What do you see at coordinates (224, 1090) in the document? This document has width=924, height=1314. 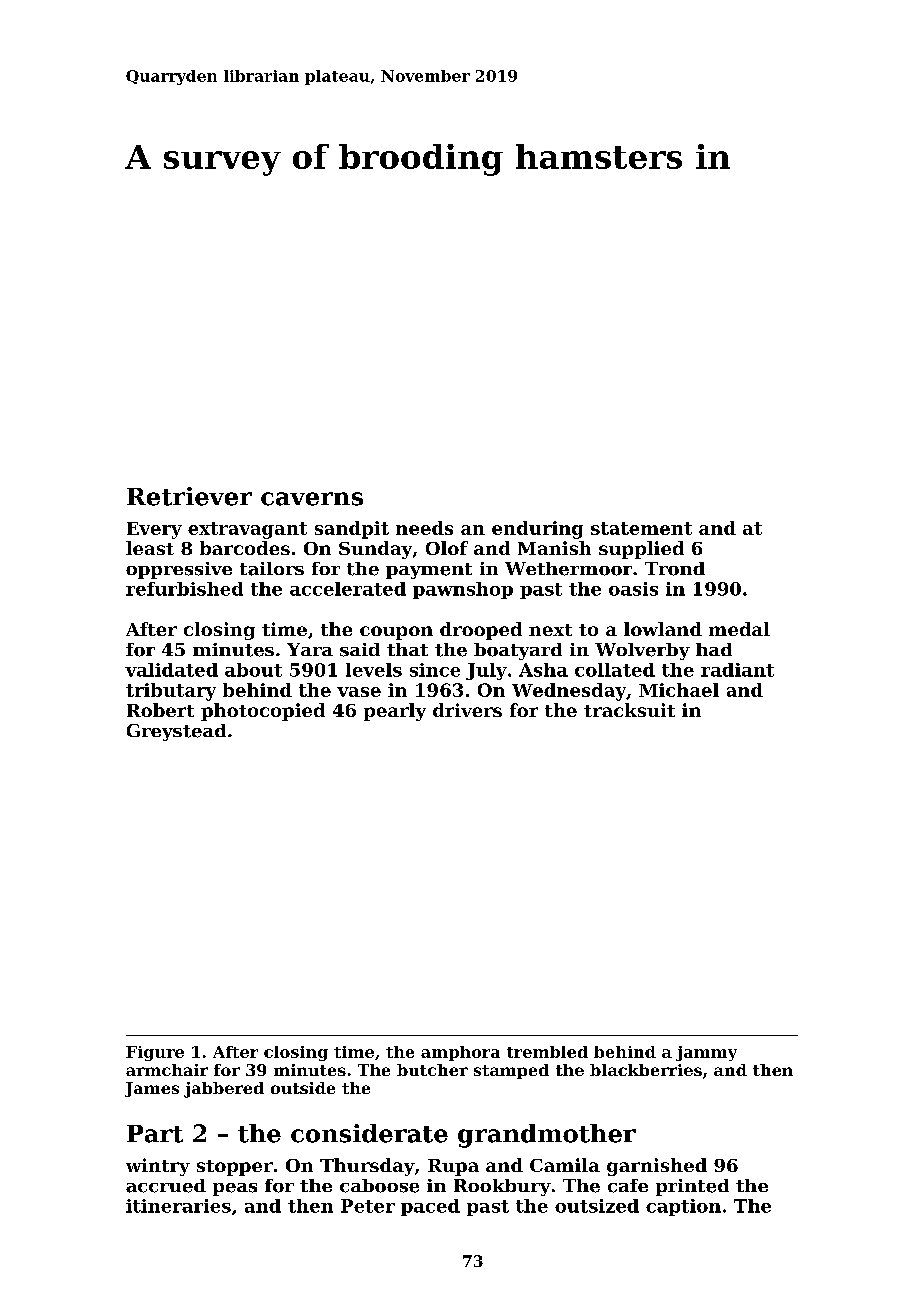 I see `jabbered` at bounding box center [224, 1090].
